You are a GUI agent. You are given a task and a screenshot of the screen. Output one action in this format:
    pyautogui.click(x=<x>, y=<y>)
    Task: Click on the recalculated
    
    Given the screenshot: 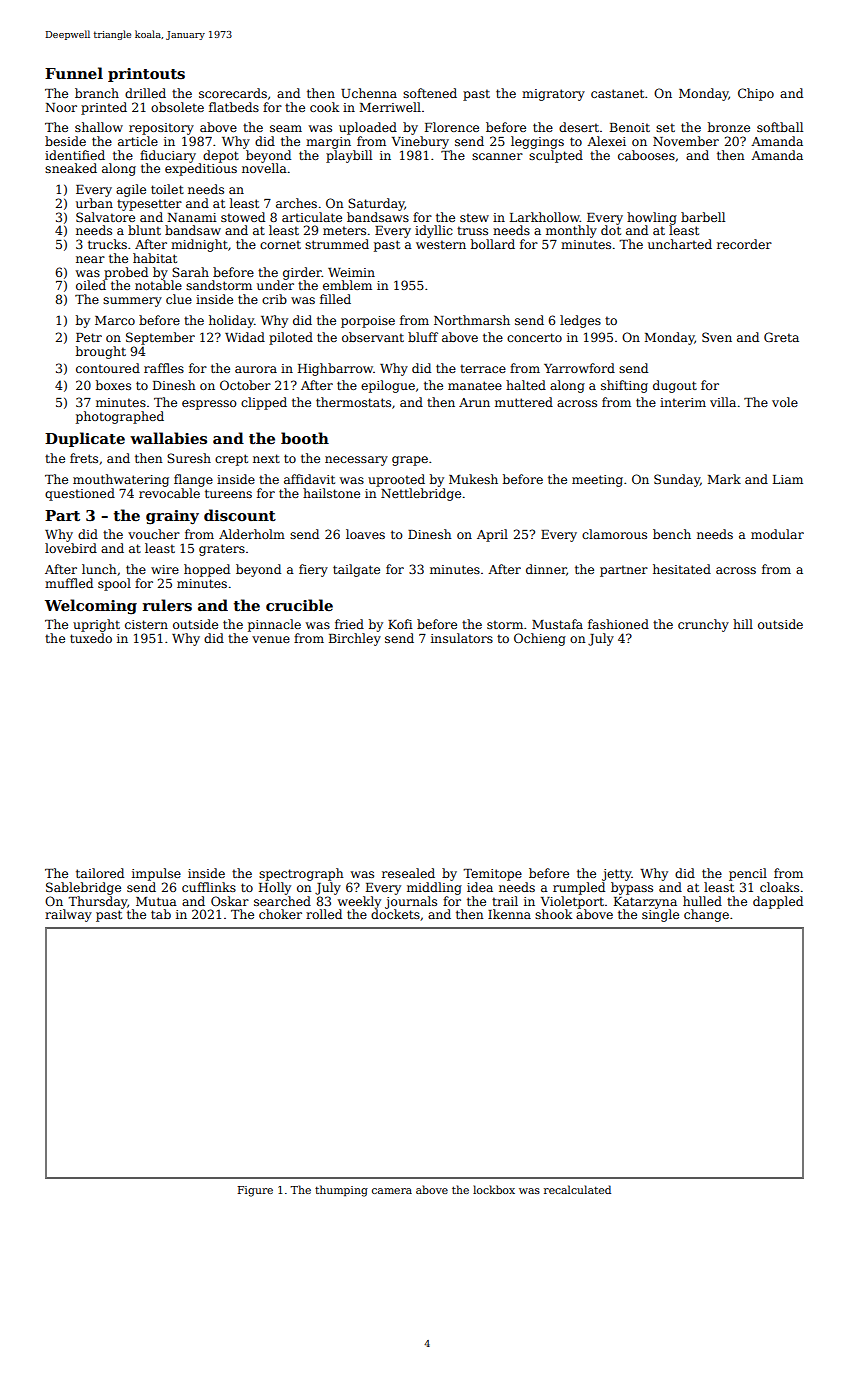 What is the action you would take?
    pyautogui.click(x=577, y=1189)
